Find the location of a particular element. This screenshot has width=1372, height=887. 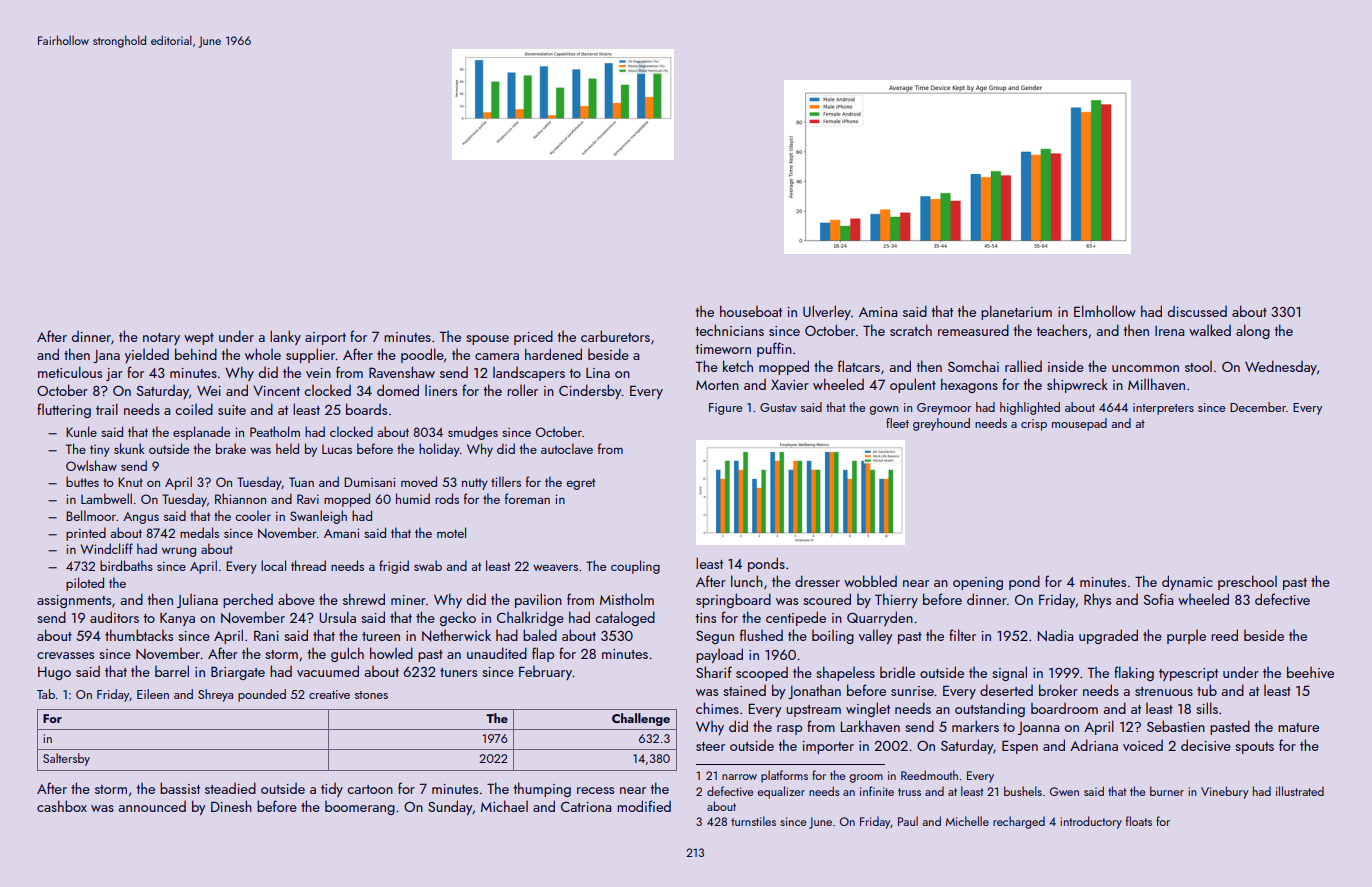

Saltersby is located at coordinates (66, 759).
